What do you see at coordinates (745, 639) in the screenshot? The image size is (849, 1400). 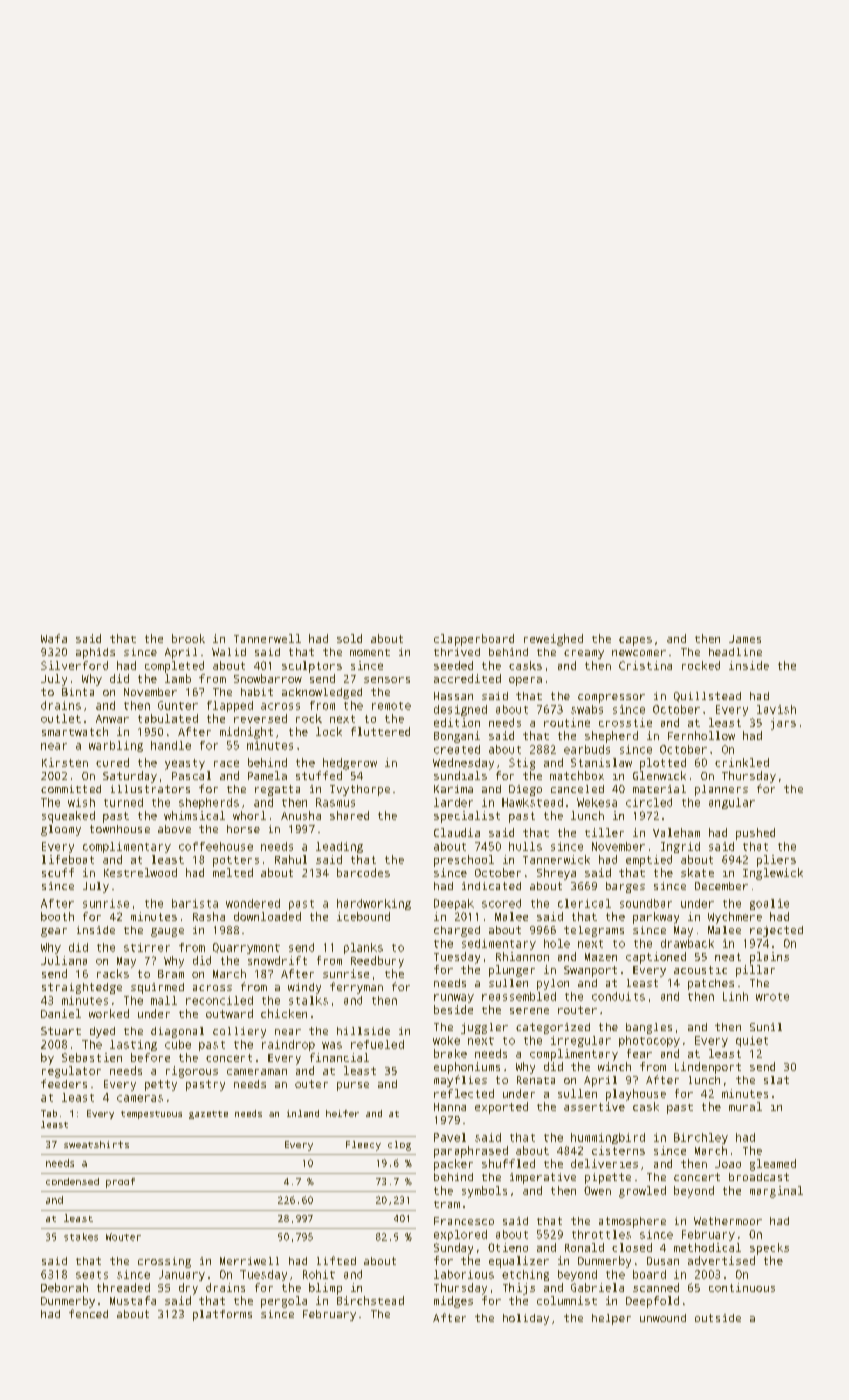 I see `James` at bounding box center [745, 639].
